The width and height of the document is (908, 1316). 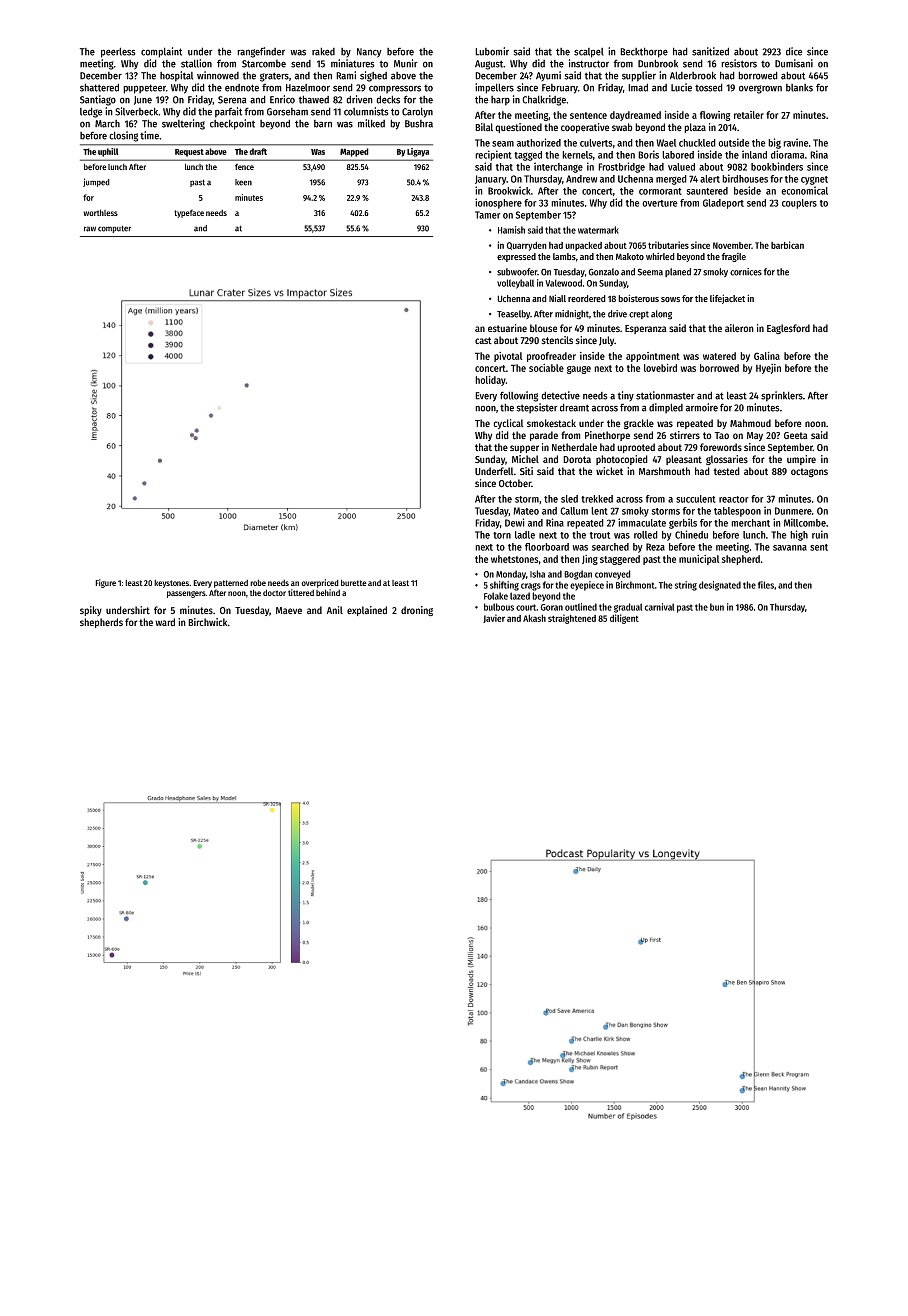 I want to click on Lubomir, so click(x=492, y=51).
